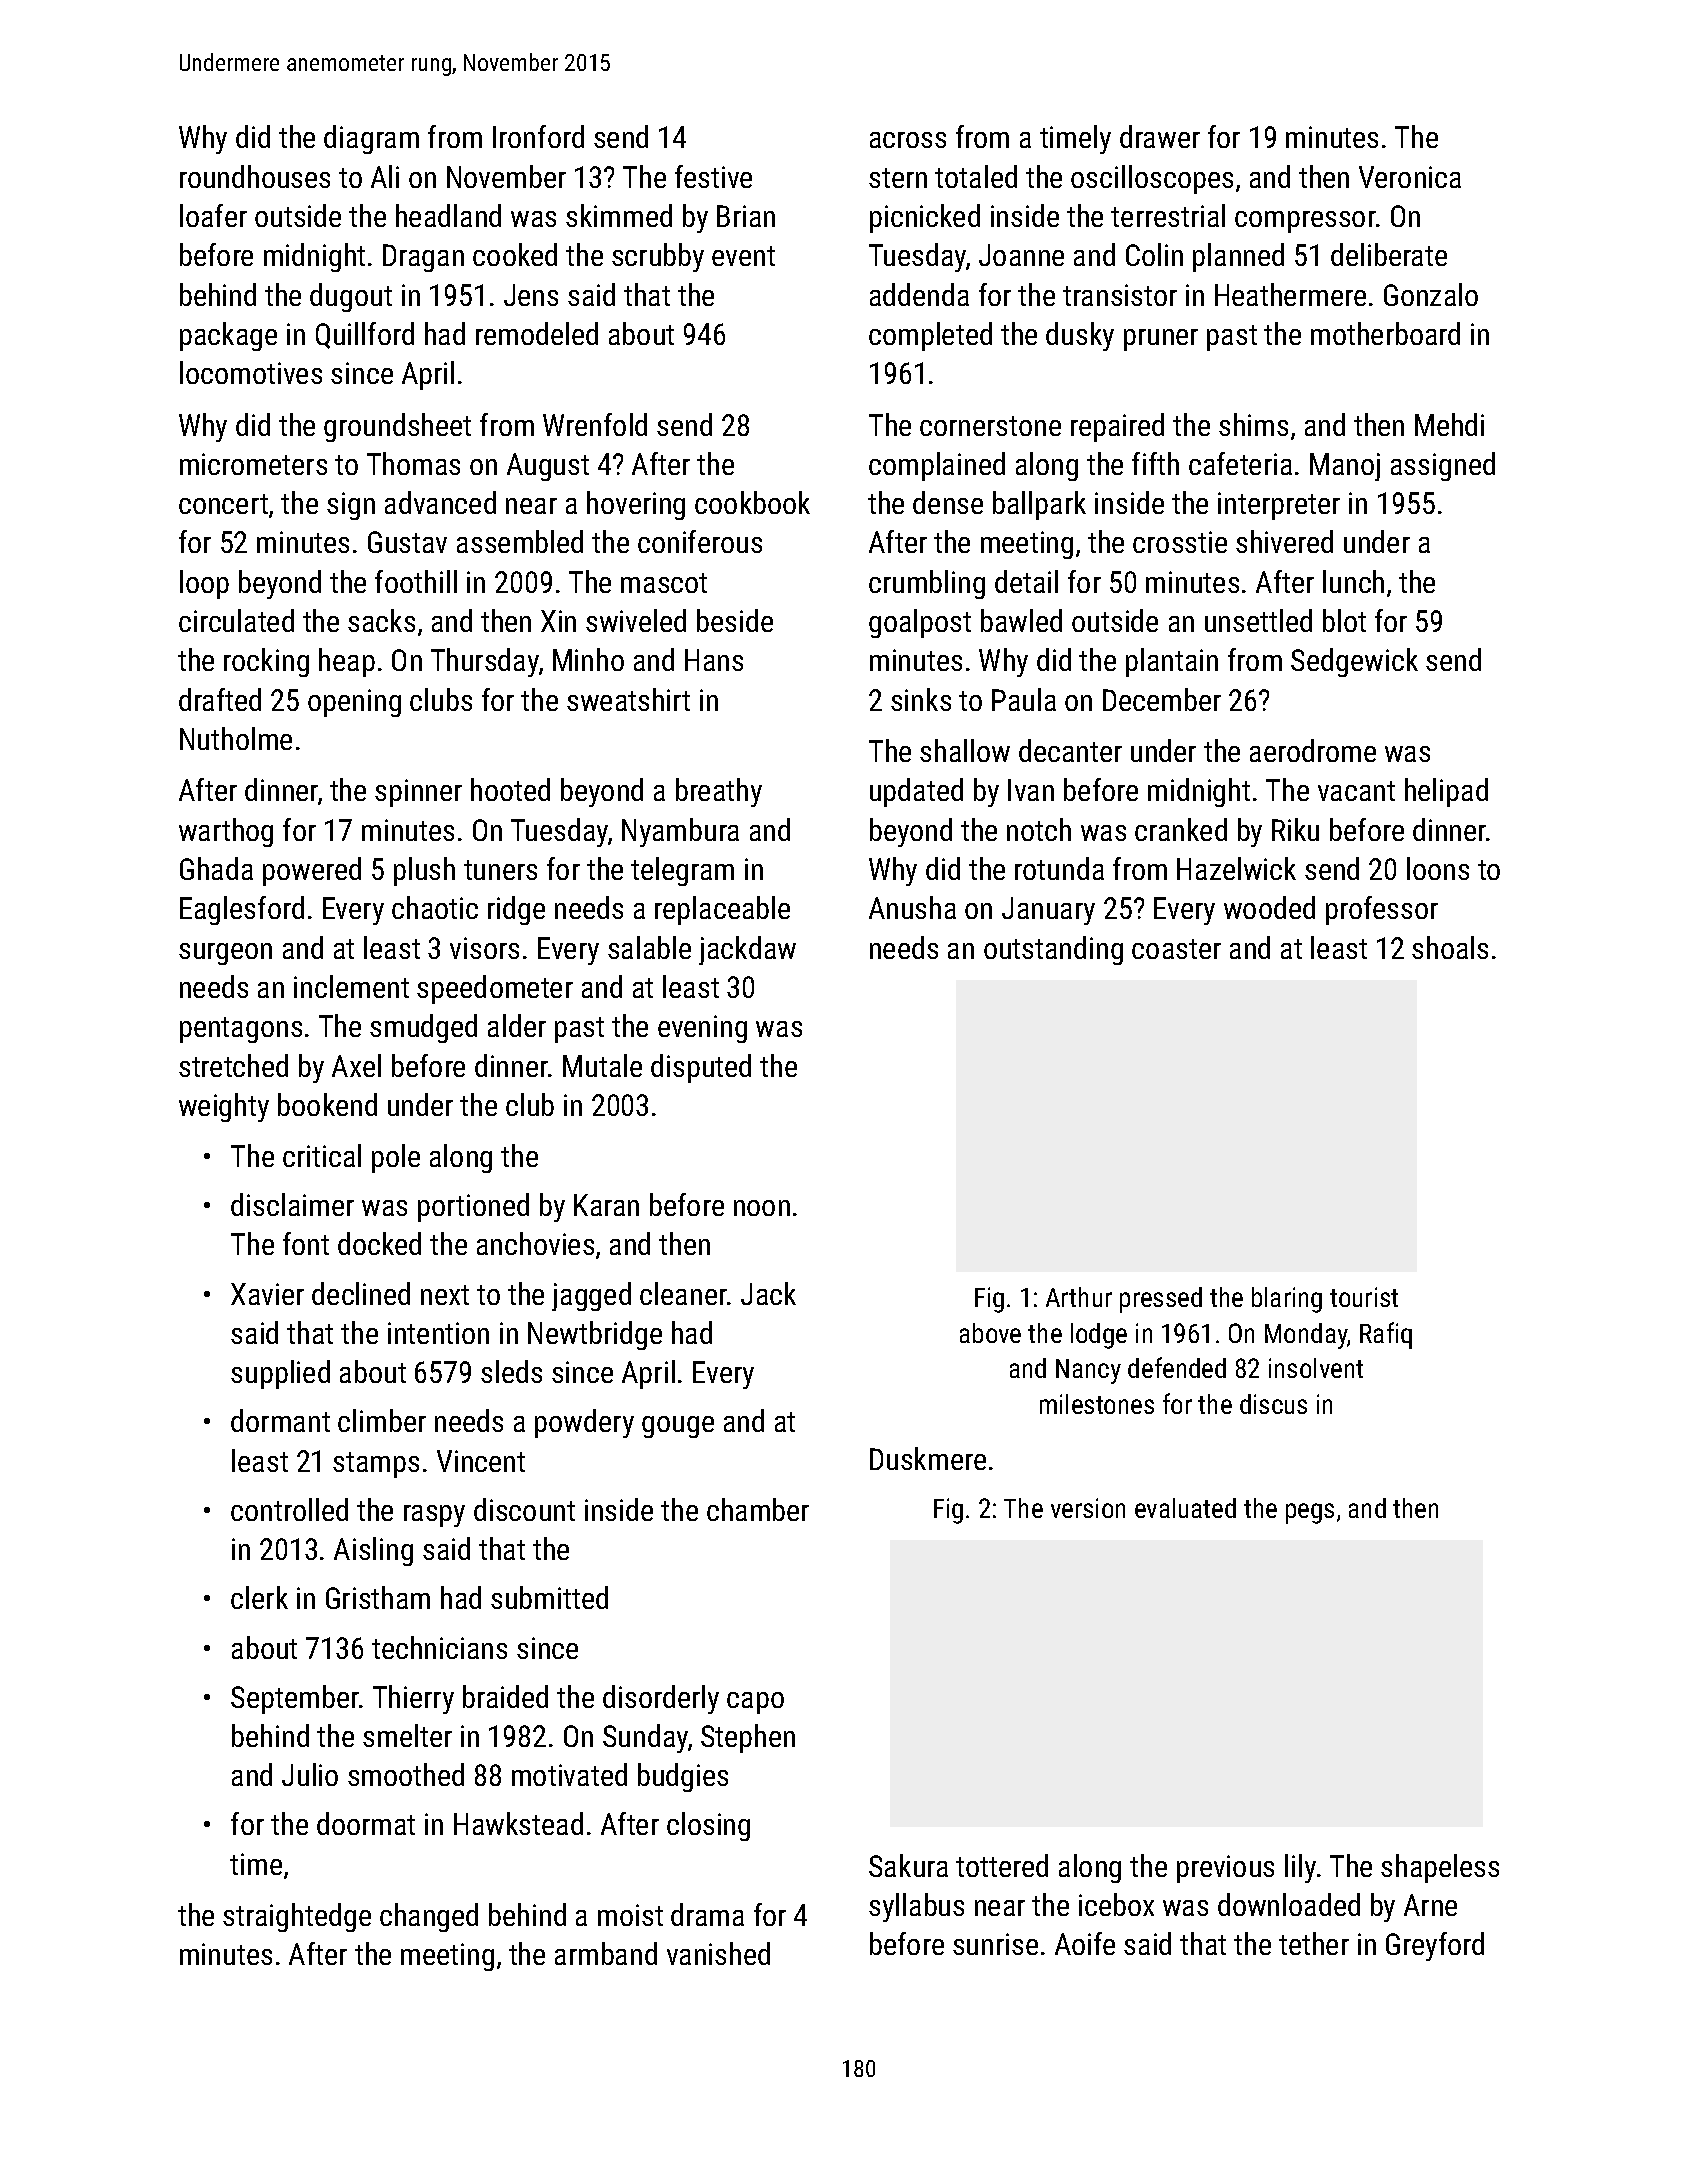  I want to click on pegs, so click(1310, 1513).
